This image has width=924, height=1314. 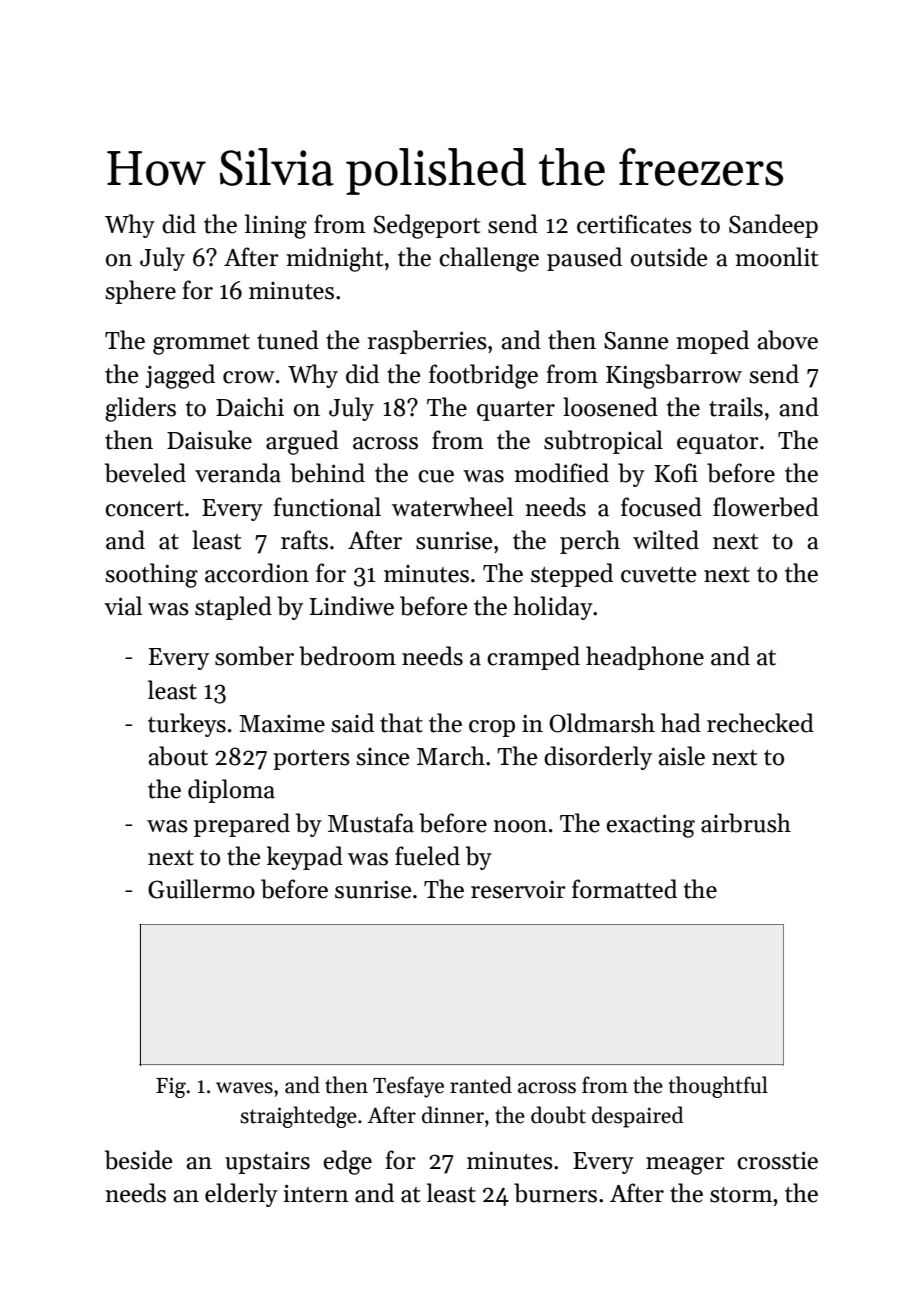 What do you see at coordinates (636, 340) in the image?
I see `Sanne` at bounding box center [636, 340].
